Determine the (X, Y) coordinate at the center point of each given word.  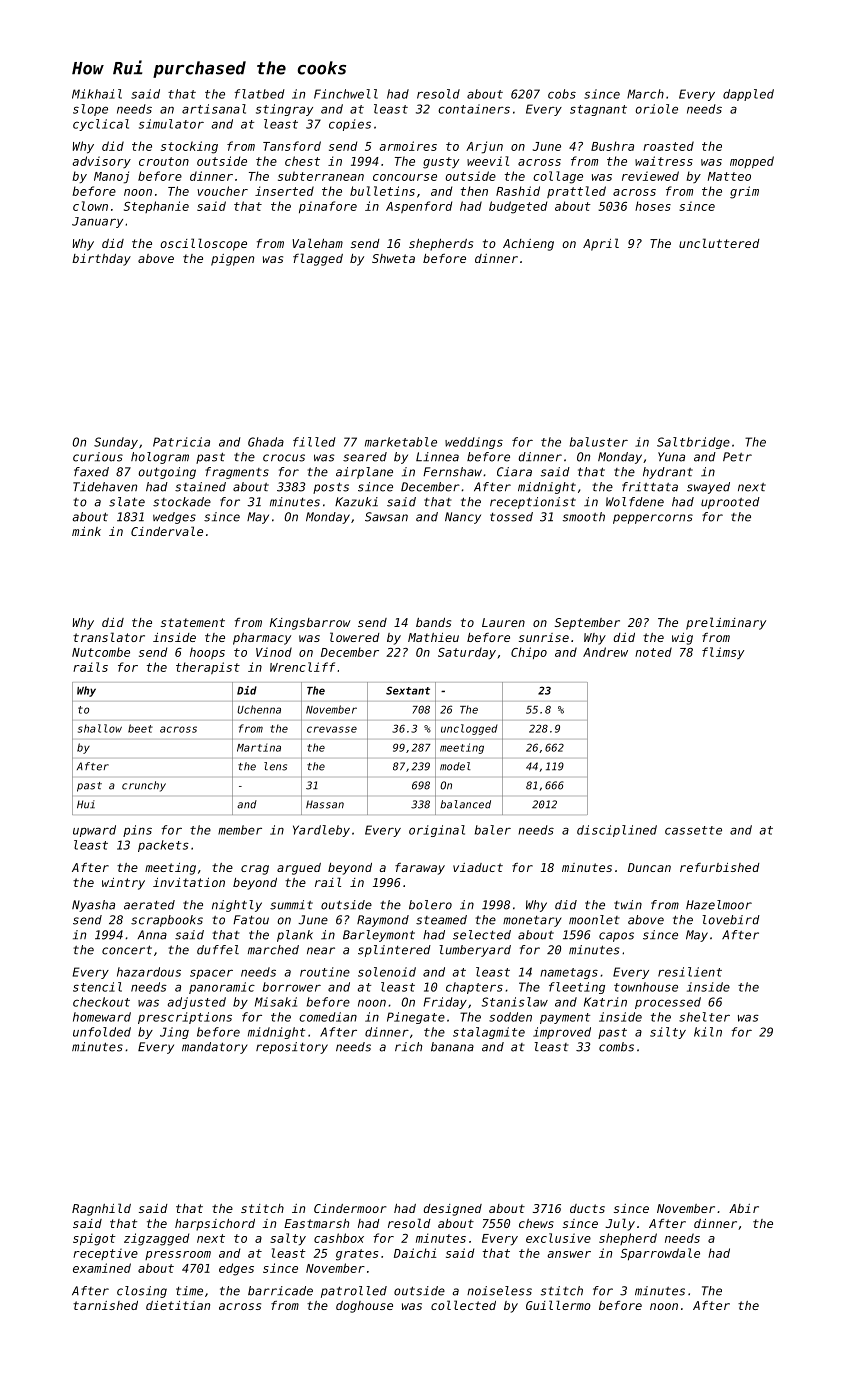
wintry (123, 884)
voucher (222, 191)
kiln (708, 1032)
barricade (280, 1291)
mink (86, 531)
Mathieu (433, 637)
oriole (656, 109)
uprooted (730, 503)
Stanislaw (515, 1002)
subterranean (321, 176)
